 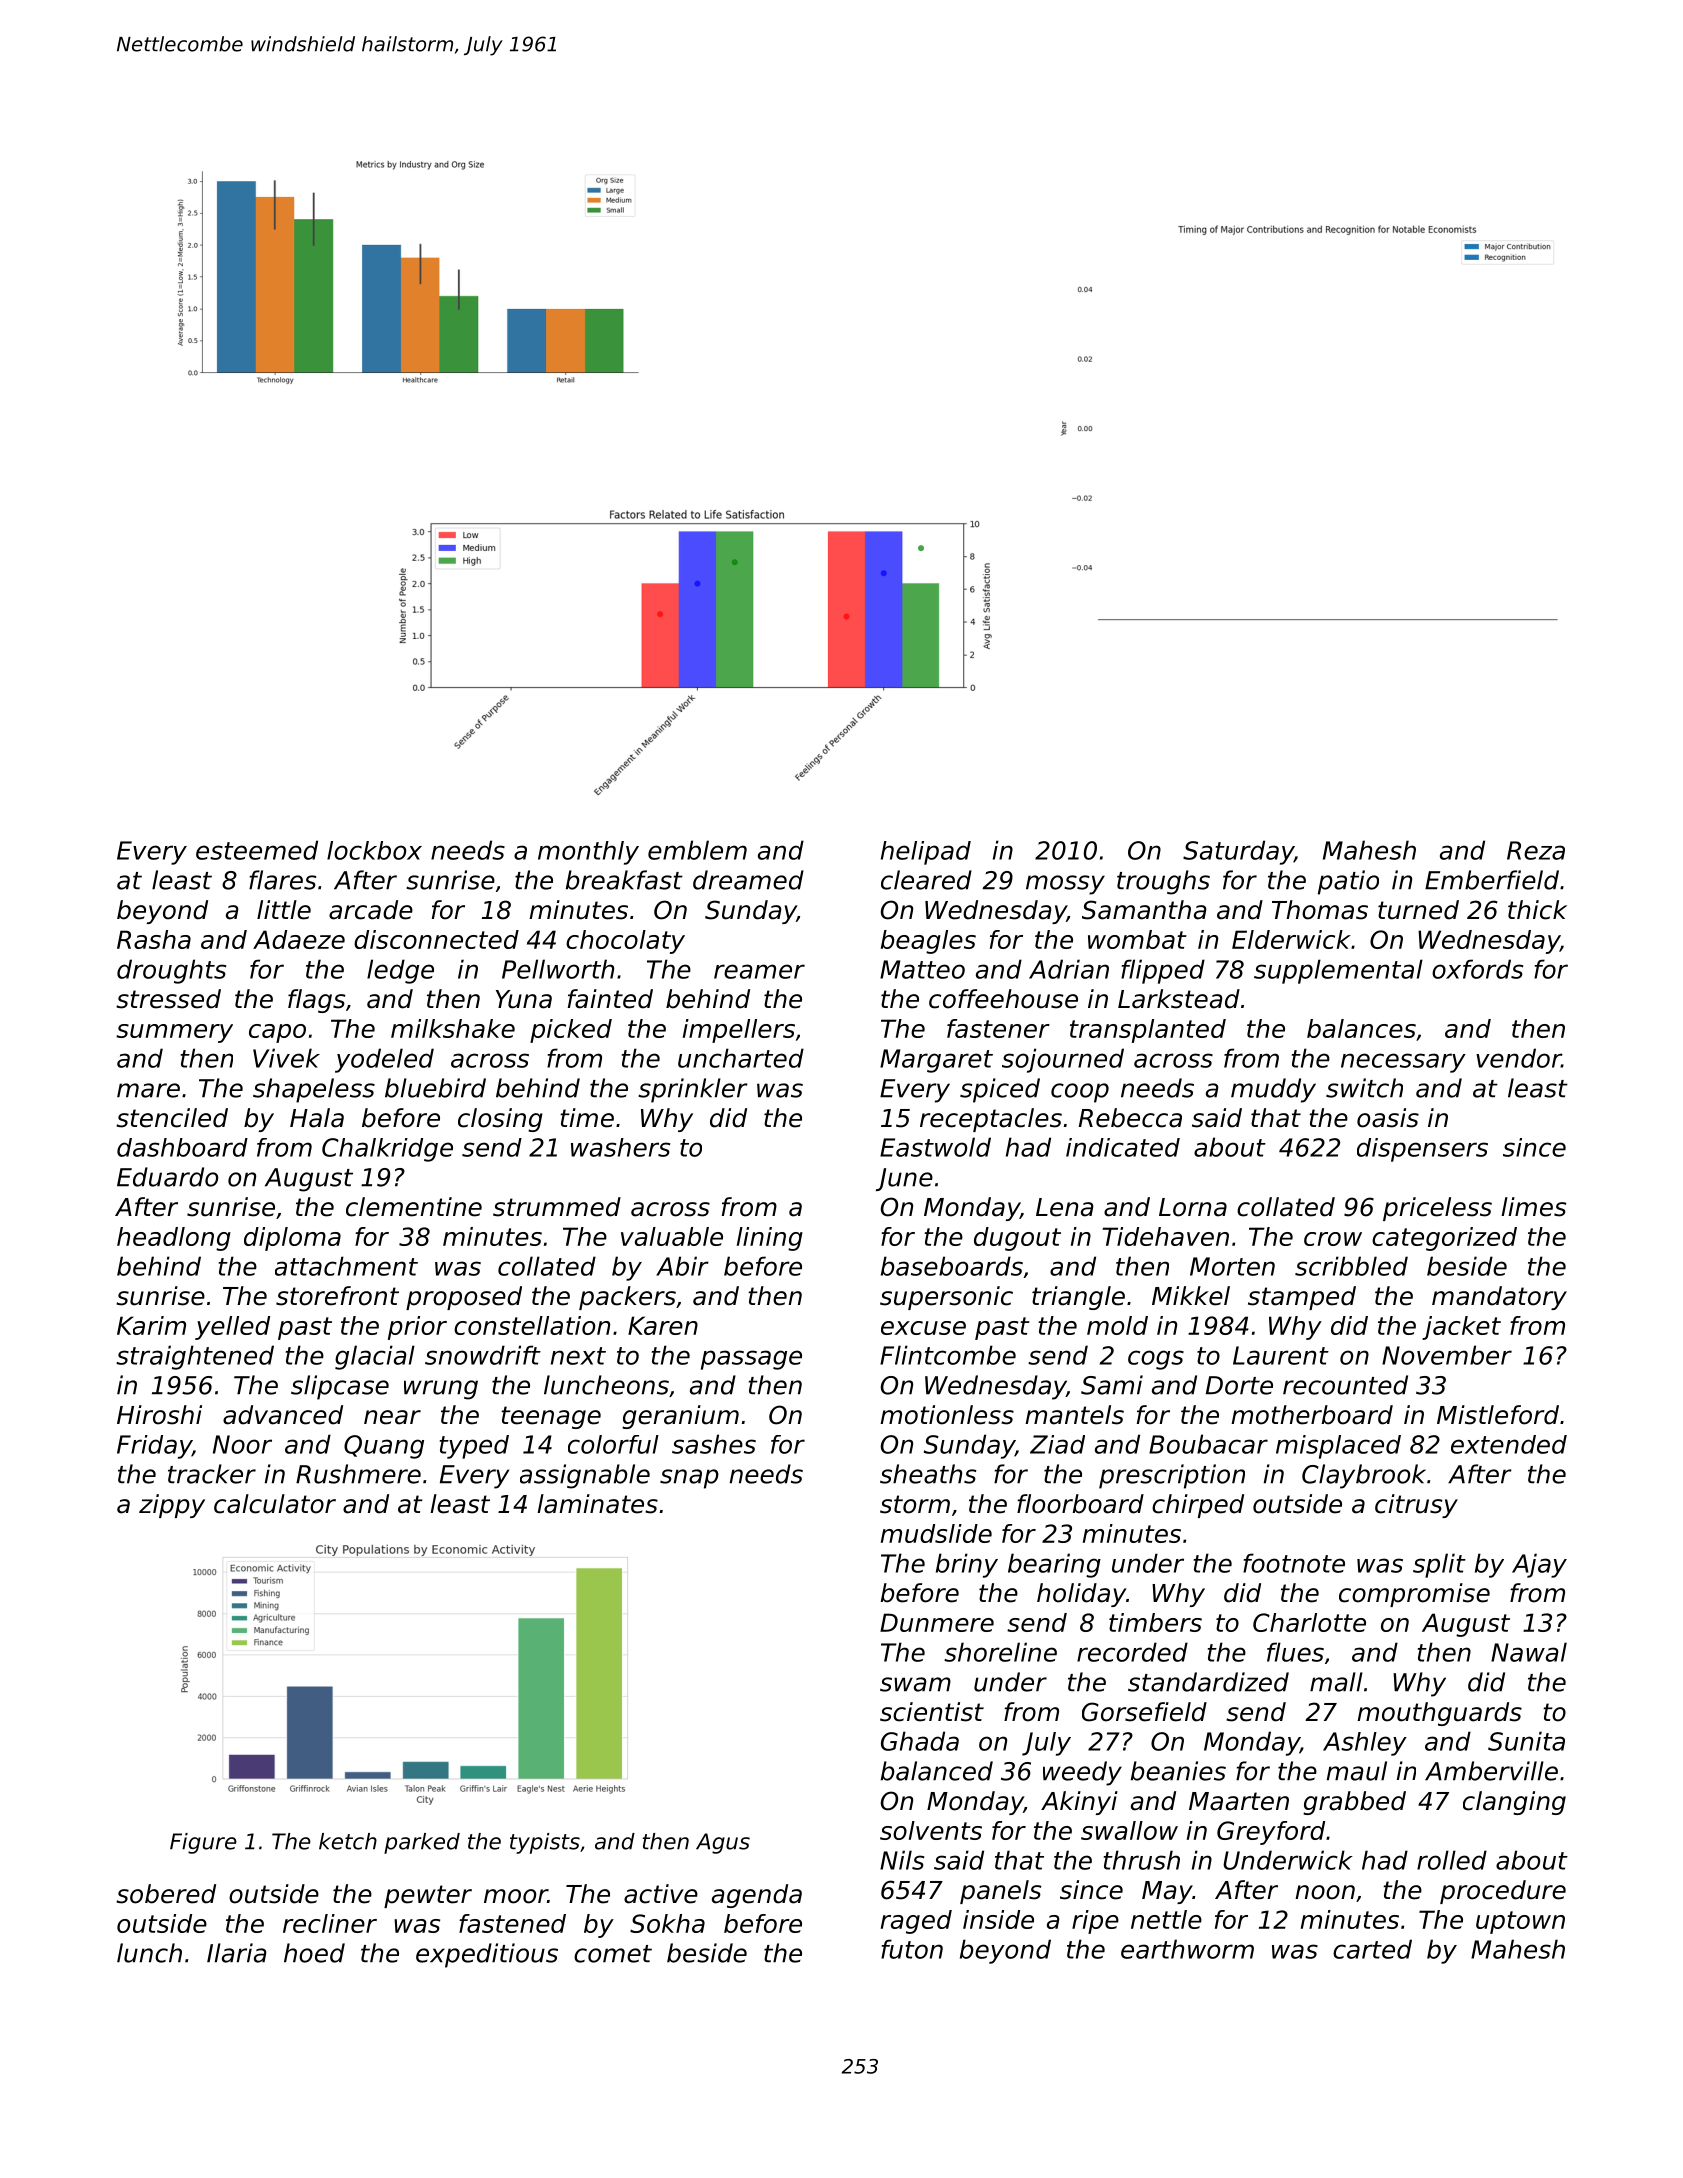 I want to click on lockbox, so click(x=374, y=850).
